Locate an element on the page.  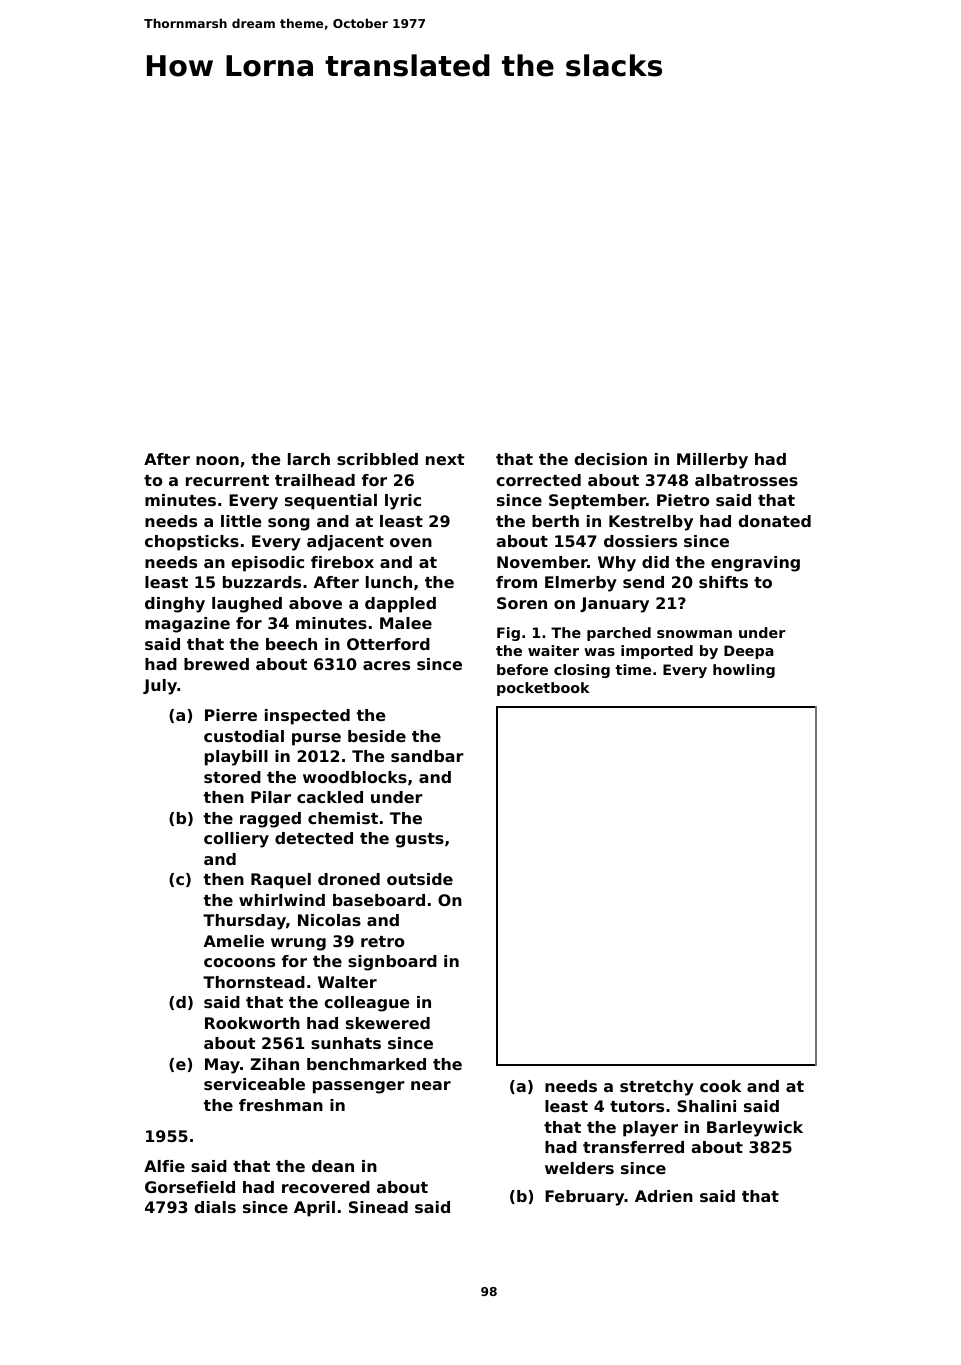
albatrosses is located at coordinates (746, 480).
